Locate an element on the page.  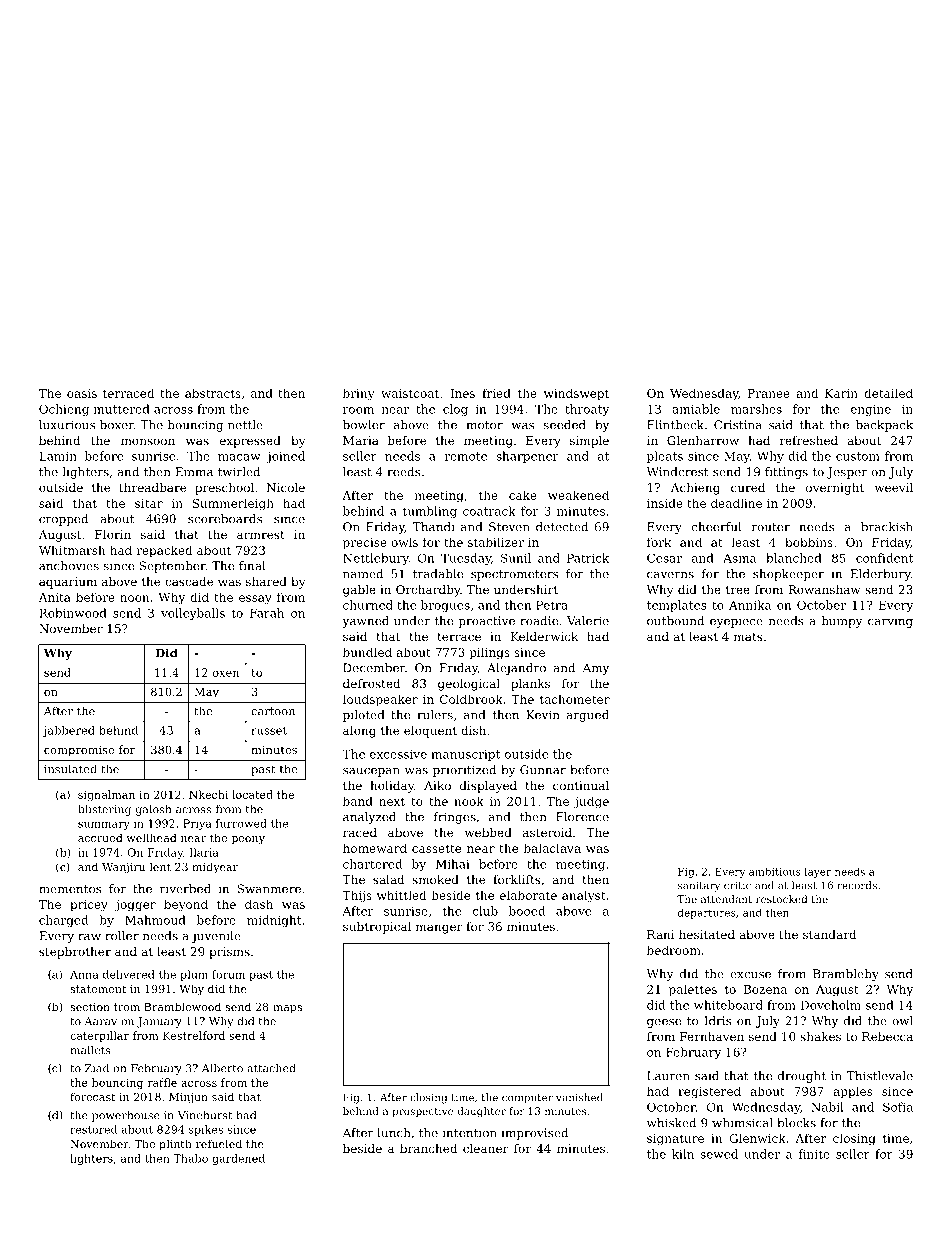
charged is located at coordinates (63, 921).
